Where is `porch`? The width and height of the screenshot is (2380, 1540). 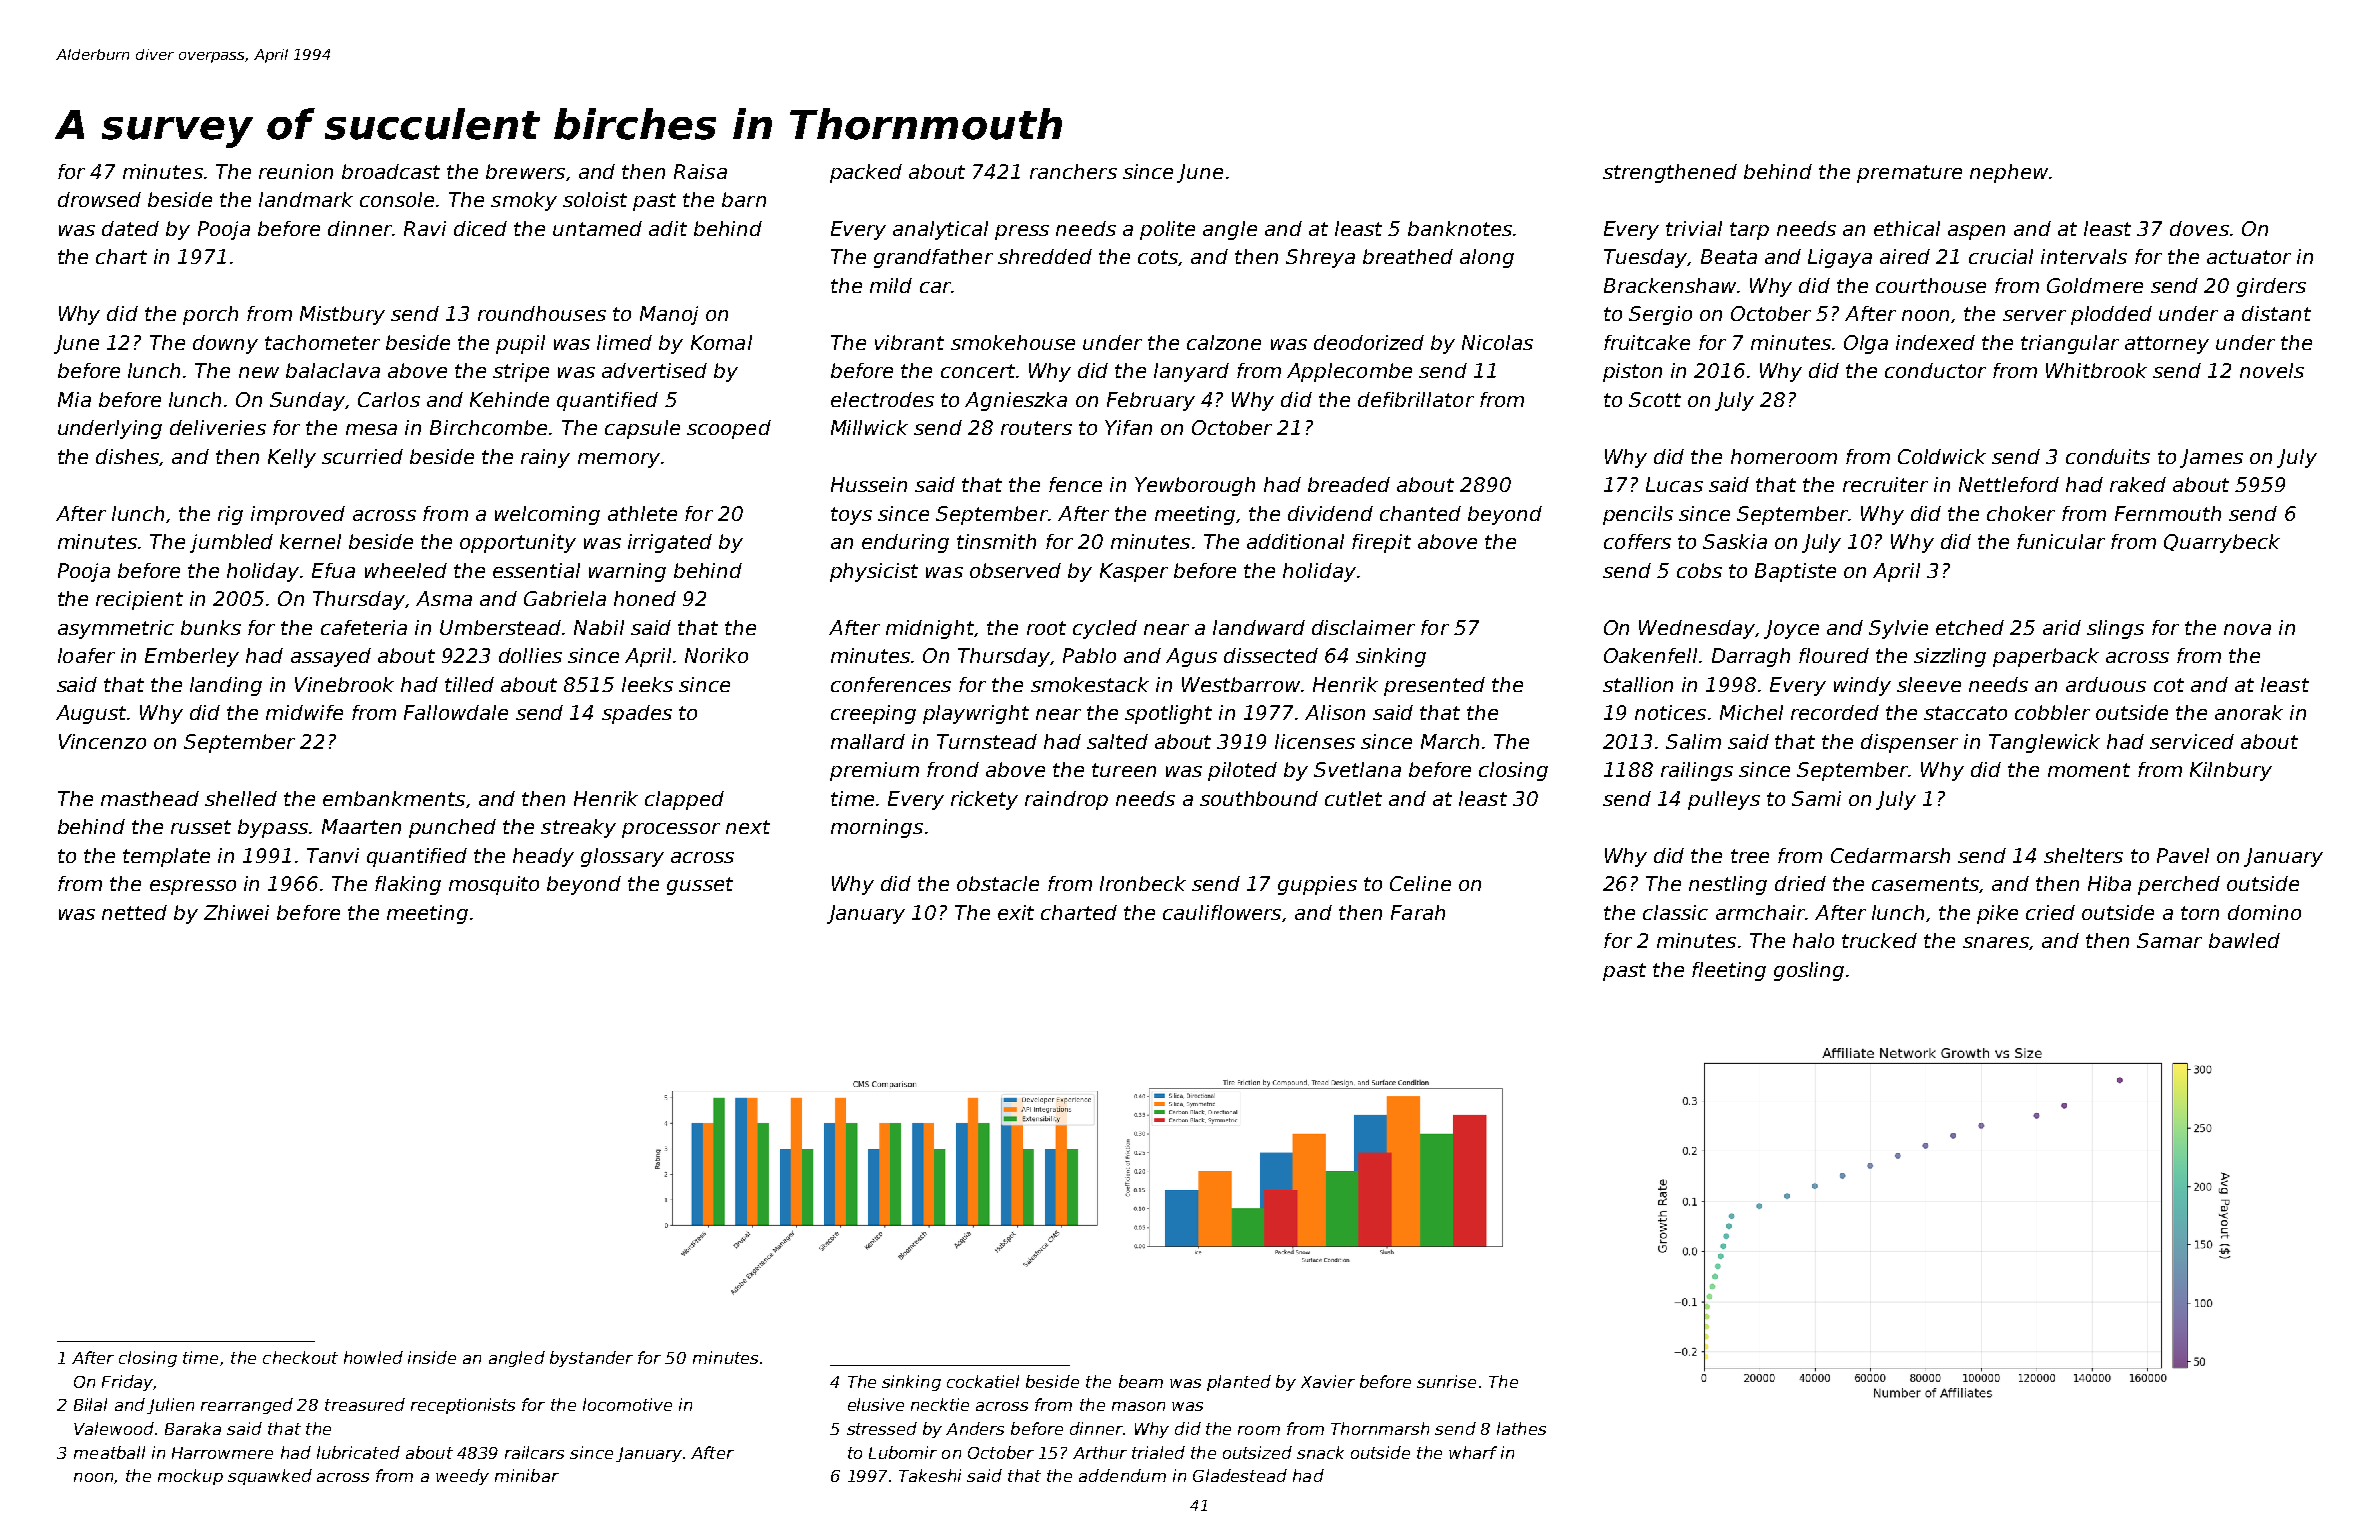 porch is located at coordinates (210, 315).
